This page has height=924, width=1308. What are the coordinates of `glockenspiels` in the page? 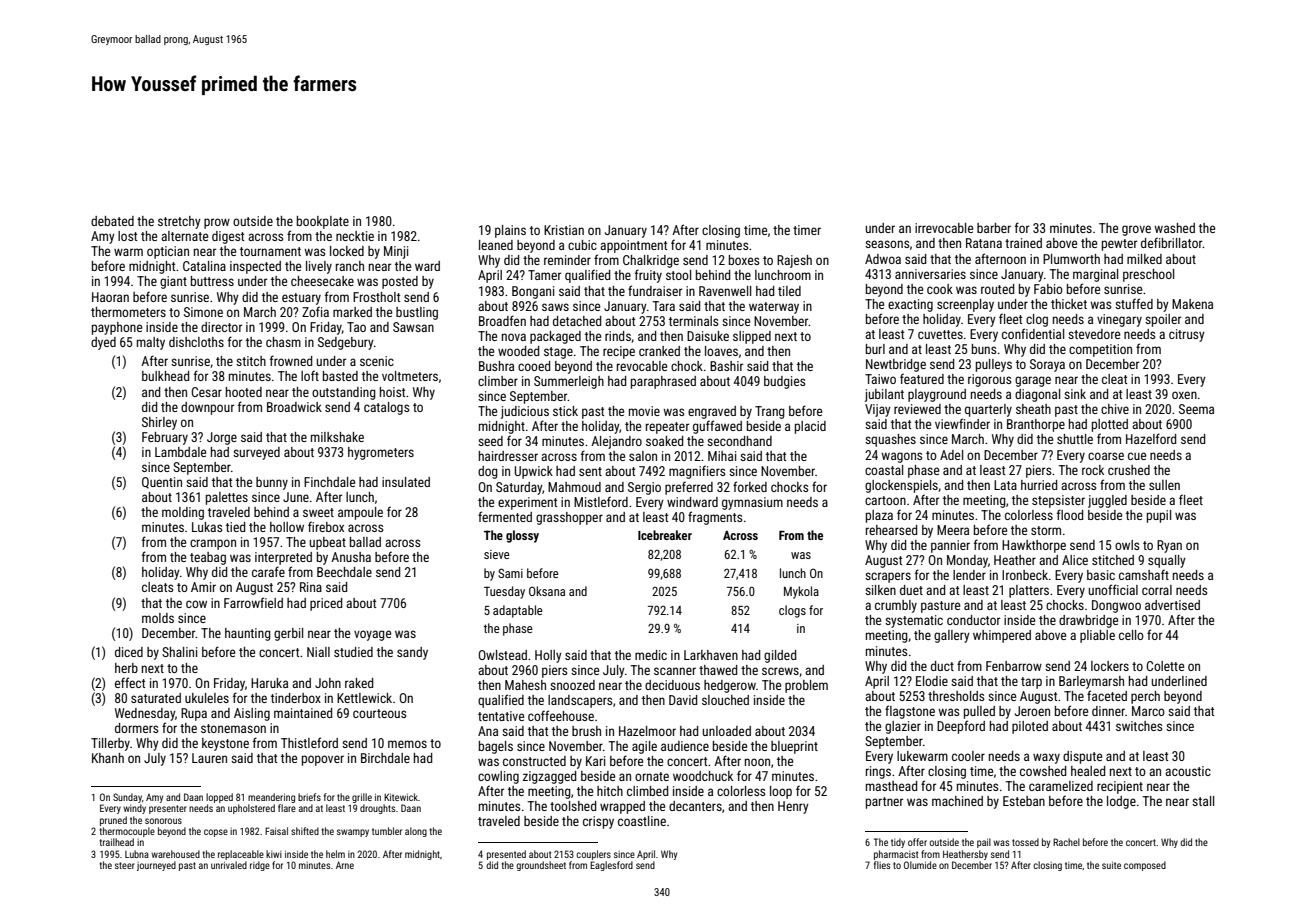 It's located at (901, 486).
